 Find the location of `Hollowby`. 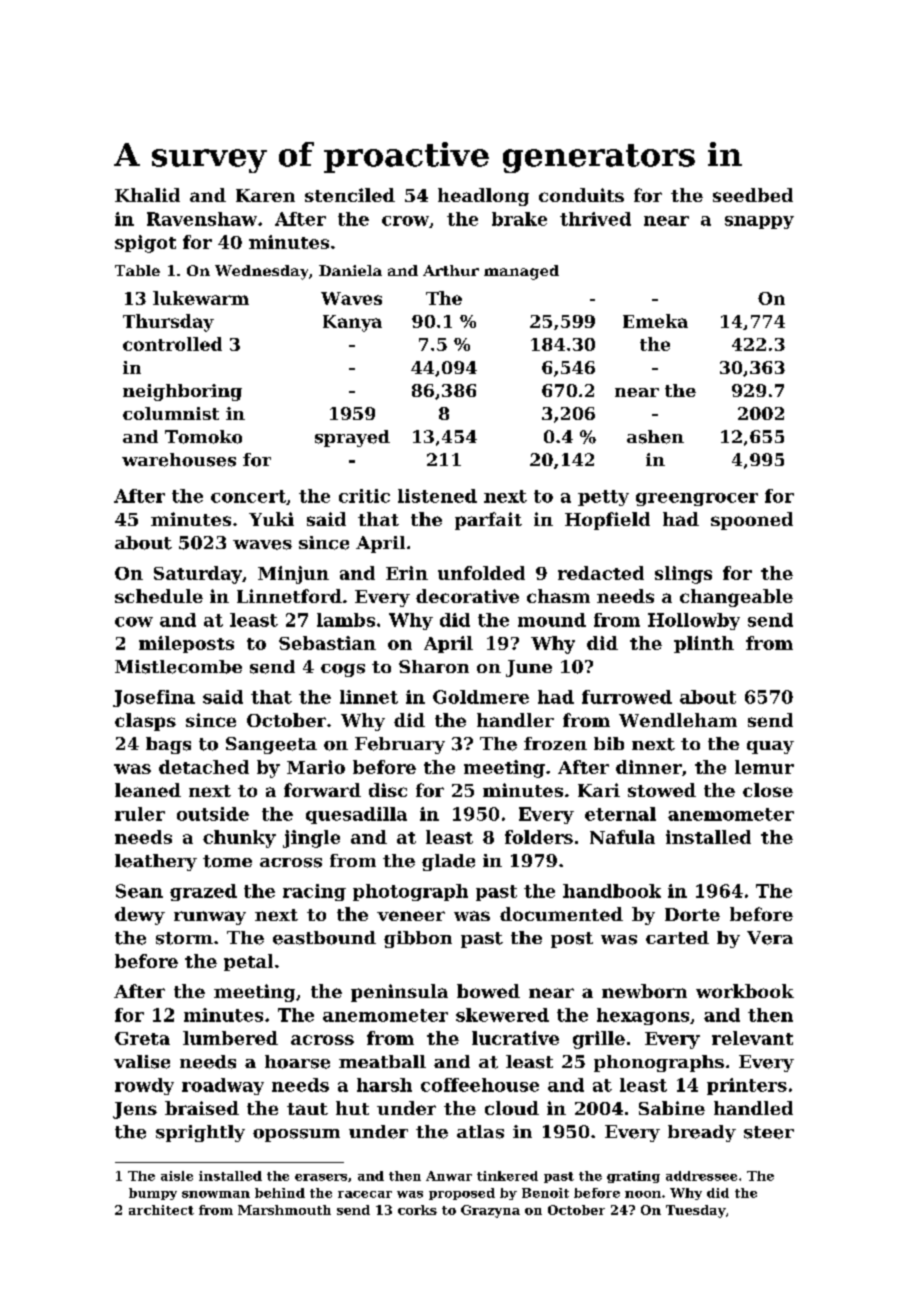

Hollowby is located at coordinates (694, 621).
